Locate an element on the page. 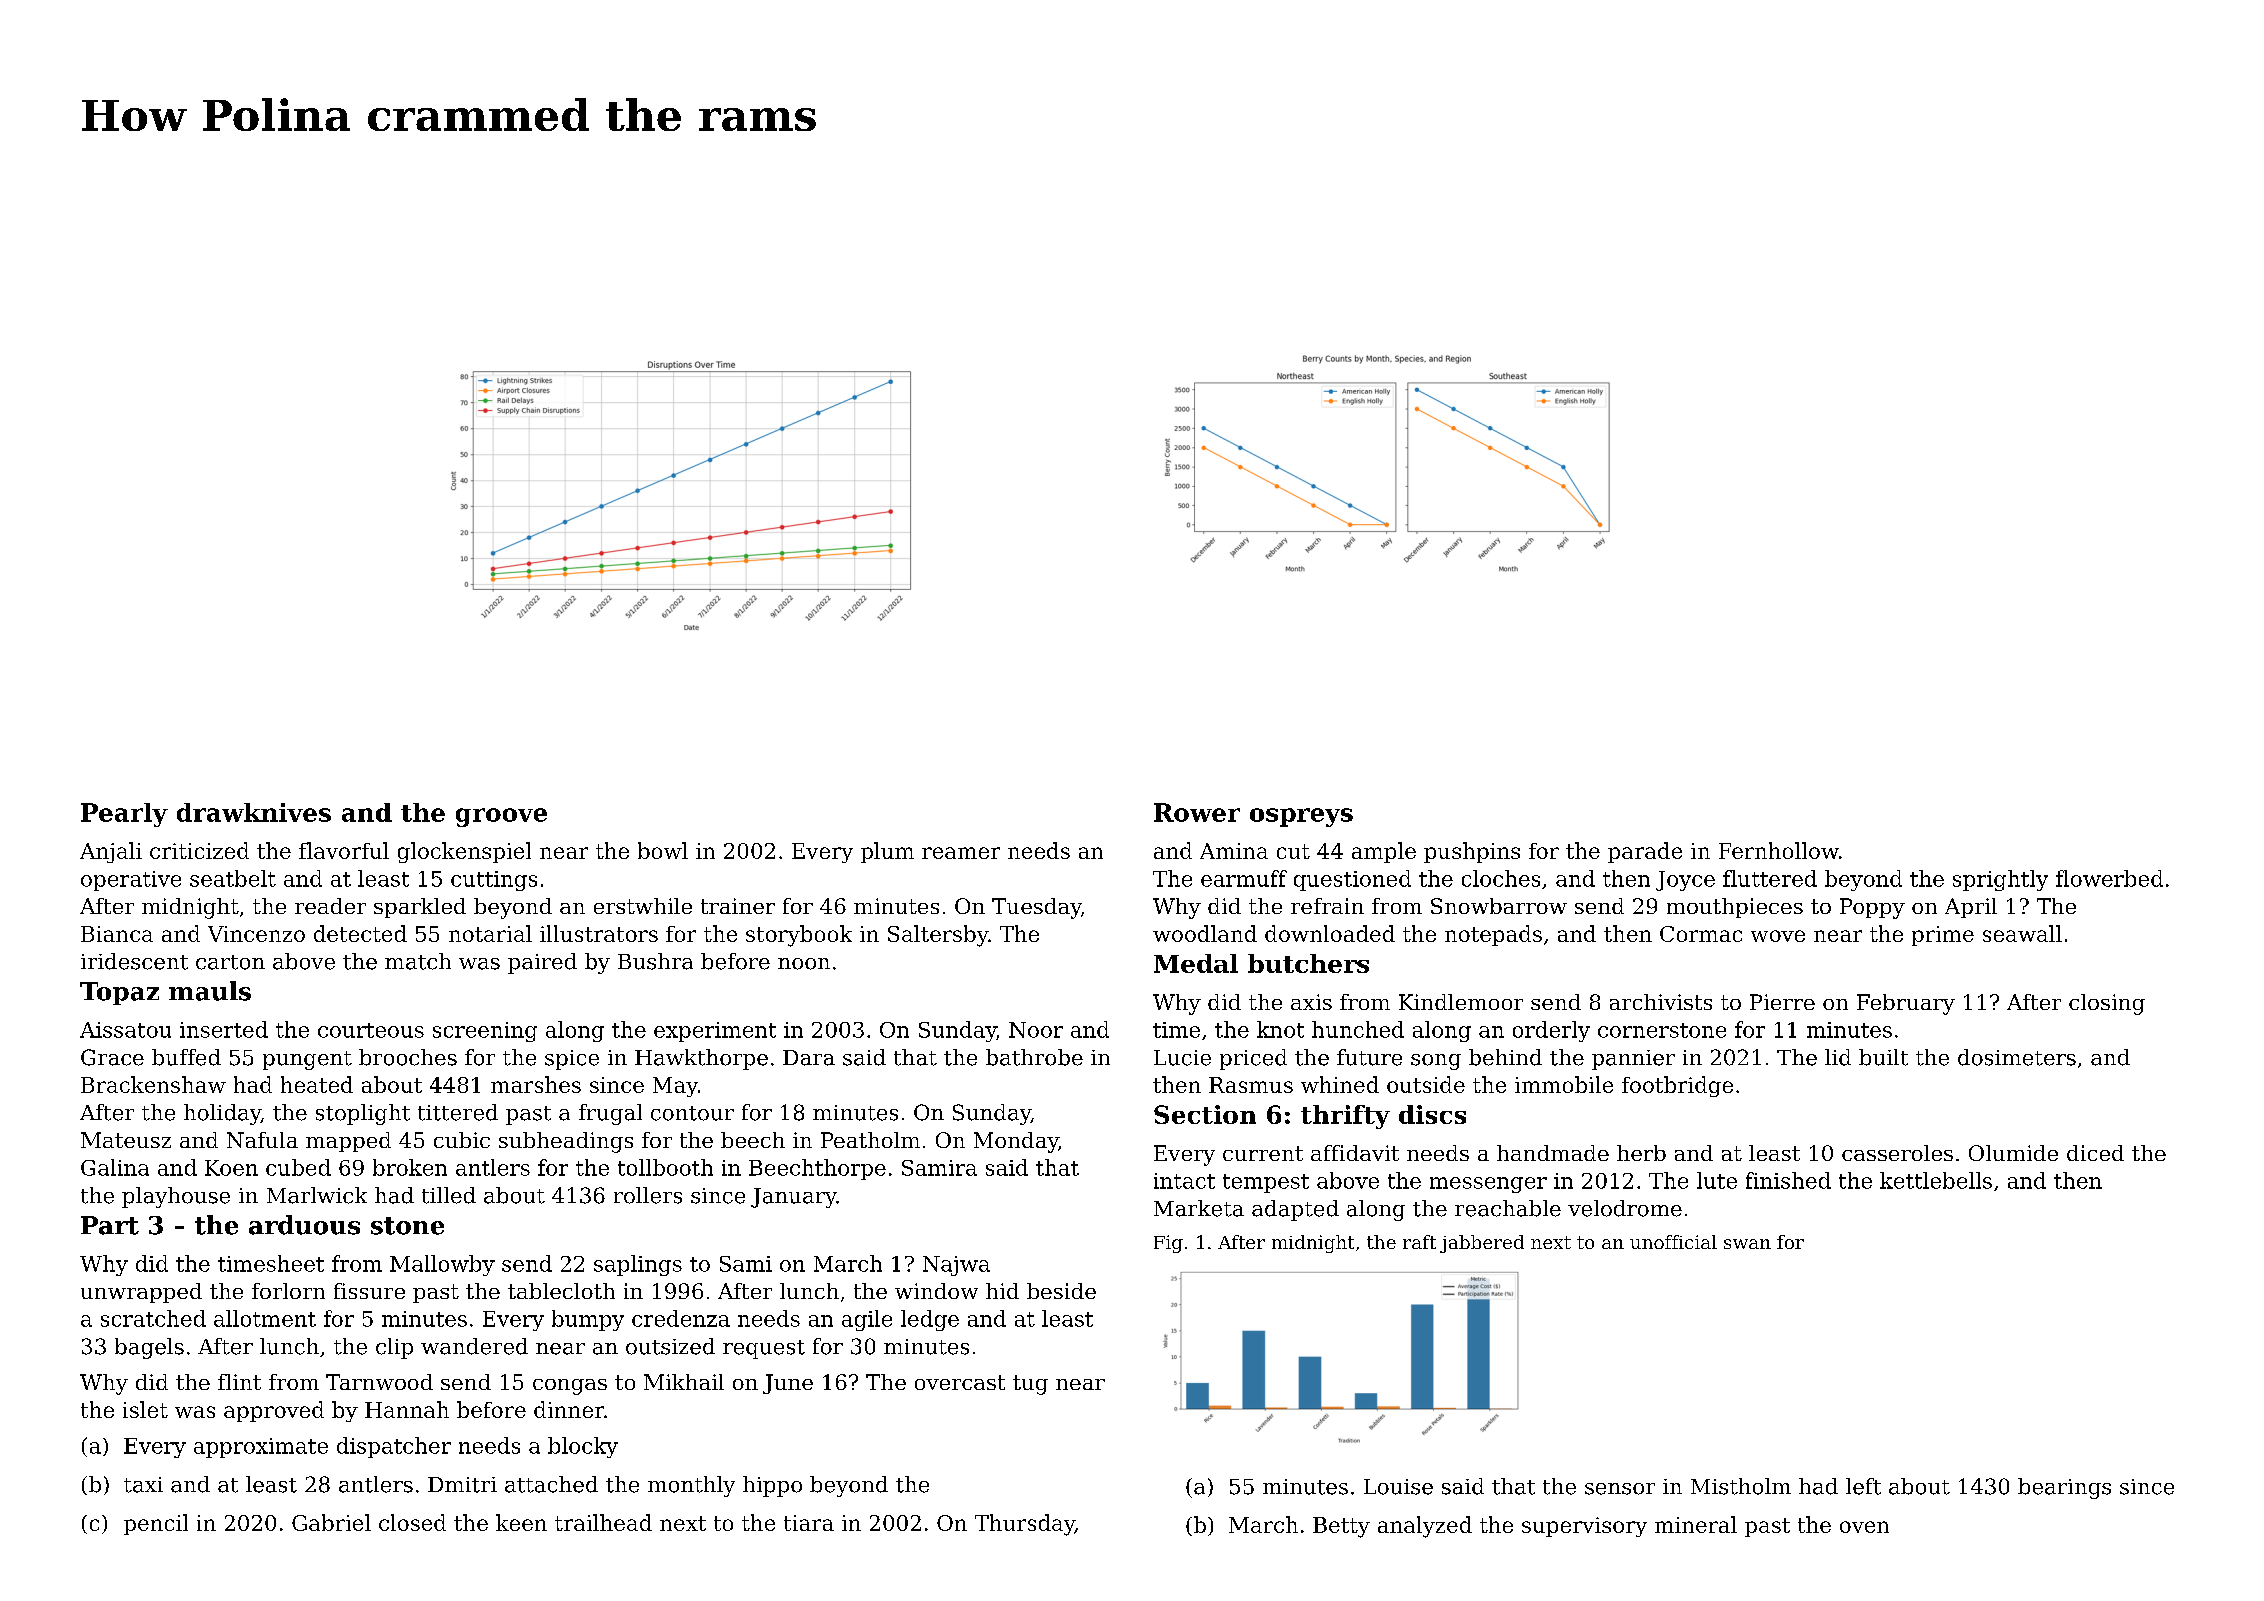 The height and width of the image is (1601, 2264). kettlebells is located at coordinates (1936, 1180).
